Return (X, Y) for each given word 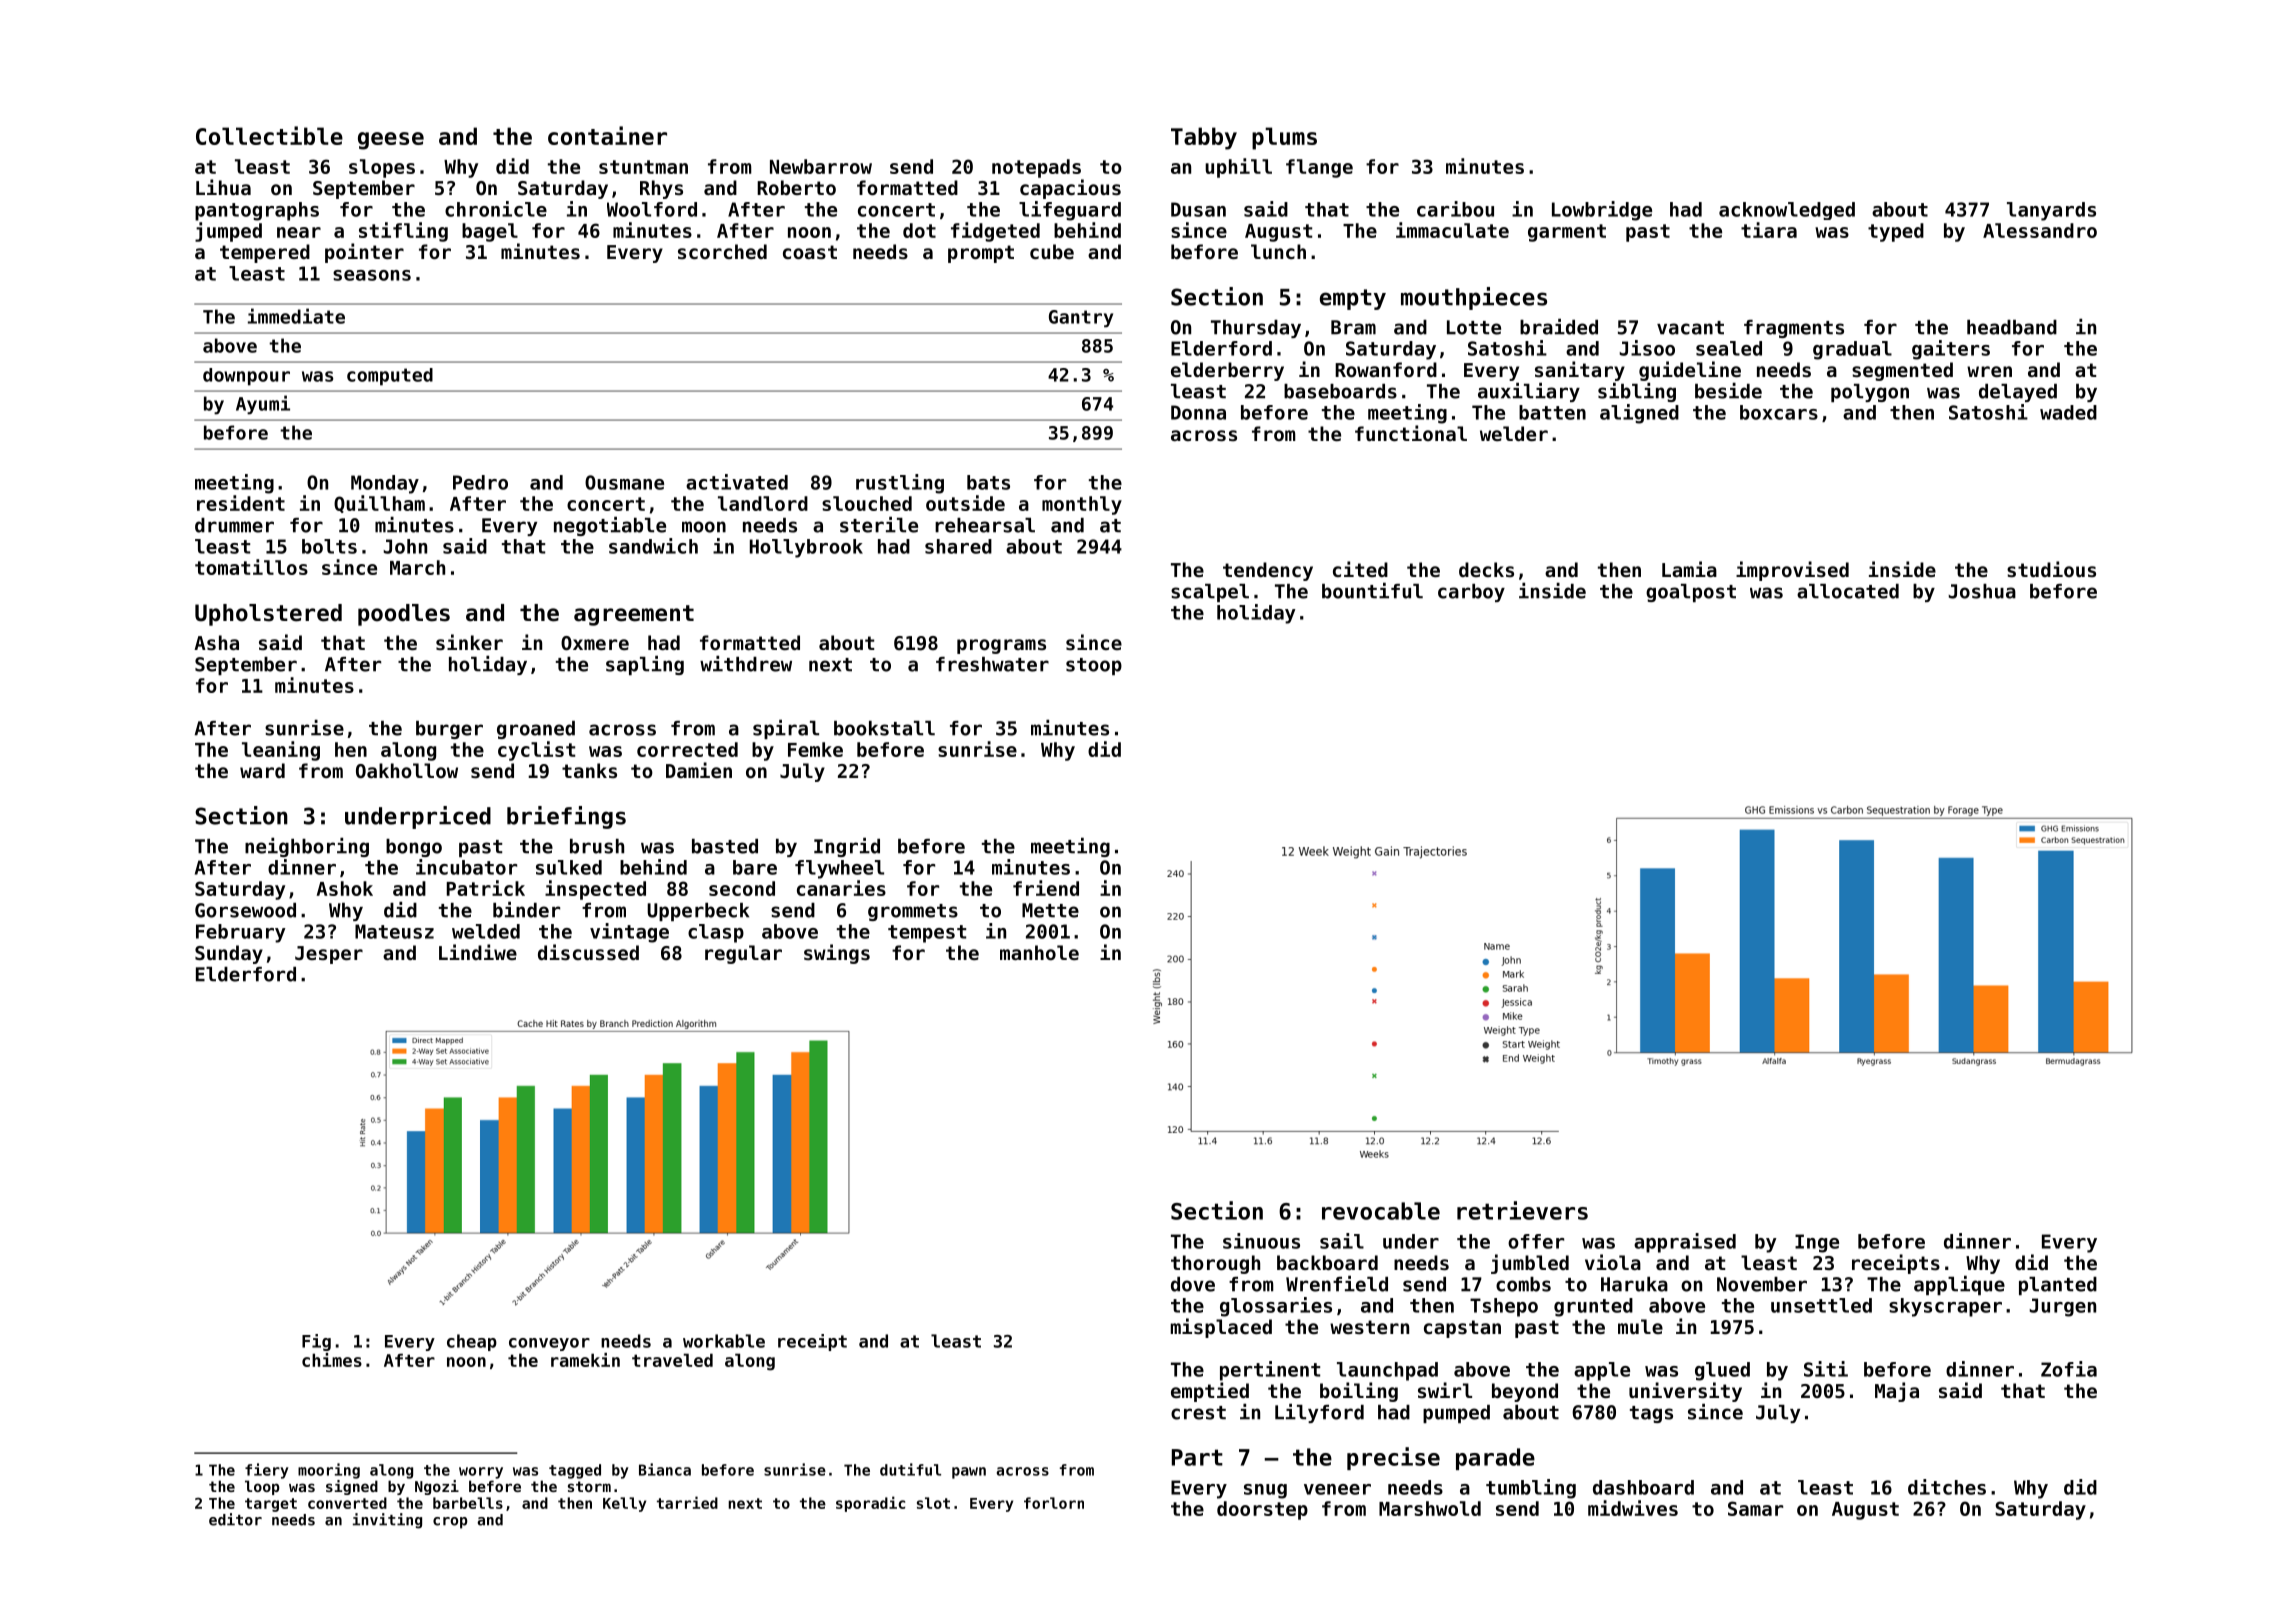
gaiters (1951, 350)
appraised (1685, 1243)
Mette (1050, 910)
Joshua (1982, 591)
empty (1353, 299)
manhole (1039, 952)
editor (235, 1519)
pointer (364, 253)
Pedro (480, 482)
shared (958, 546)
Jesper (329, 955)
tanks (589, 770)
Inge (1817, 1243)
